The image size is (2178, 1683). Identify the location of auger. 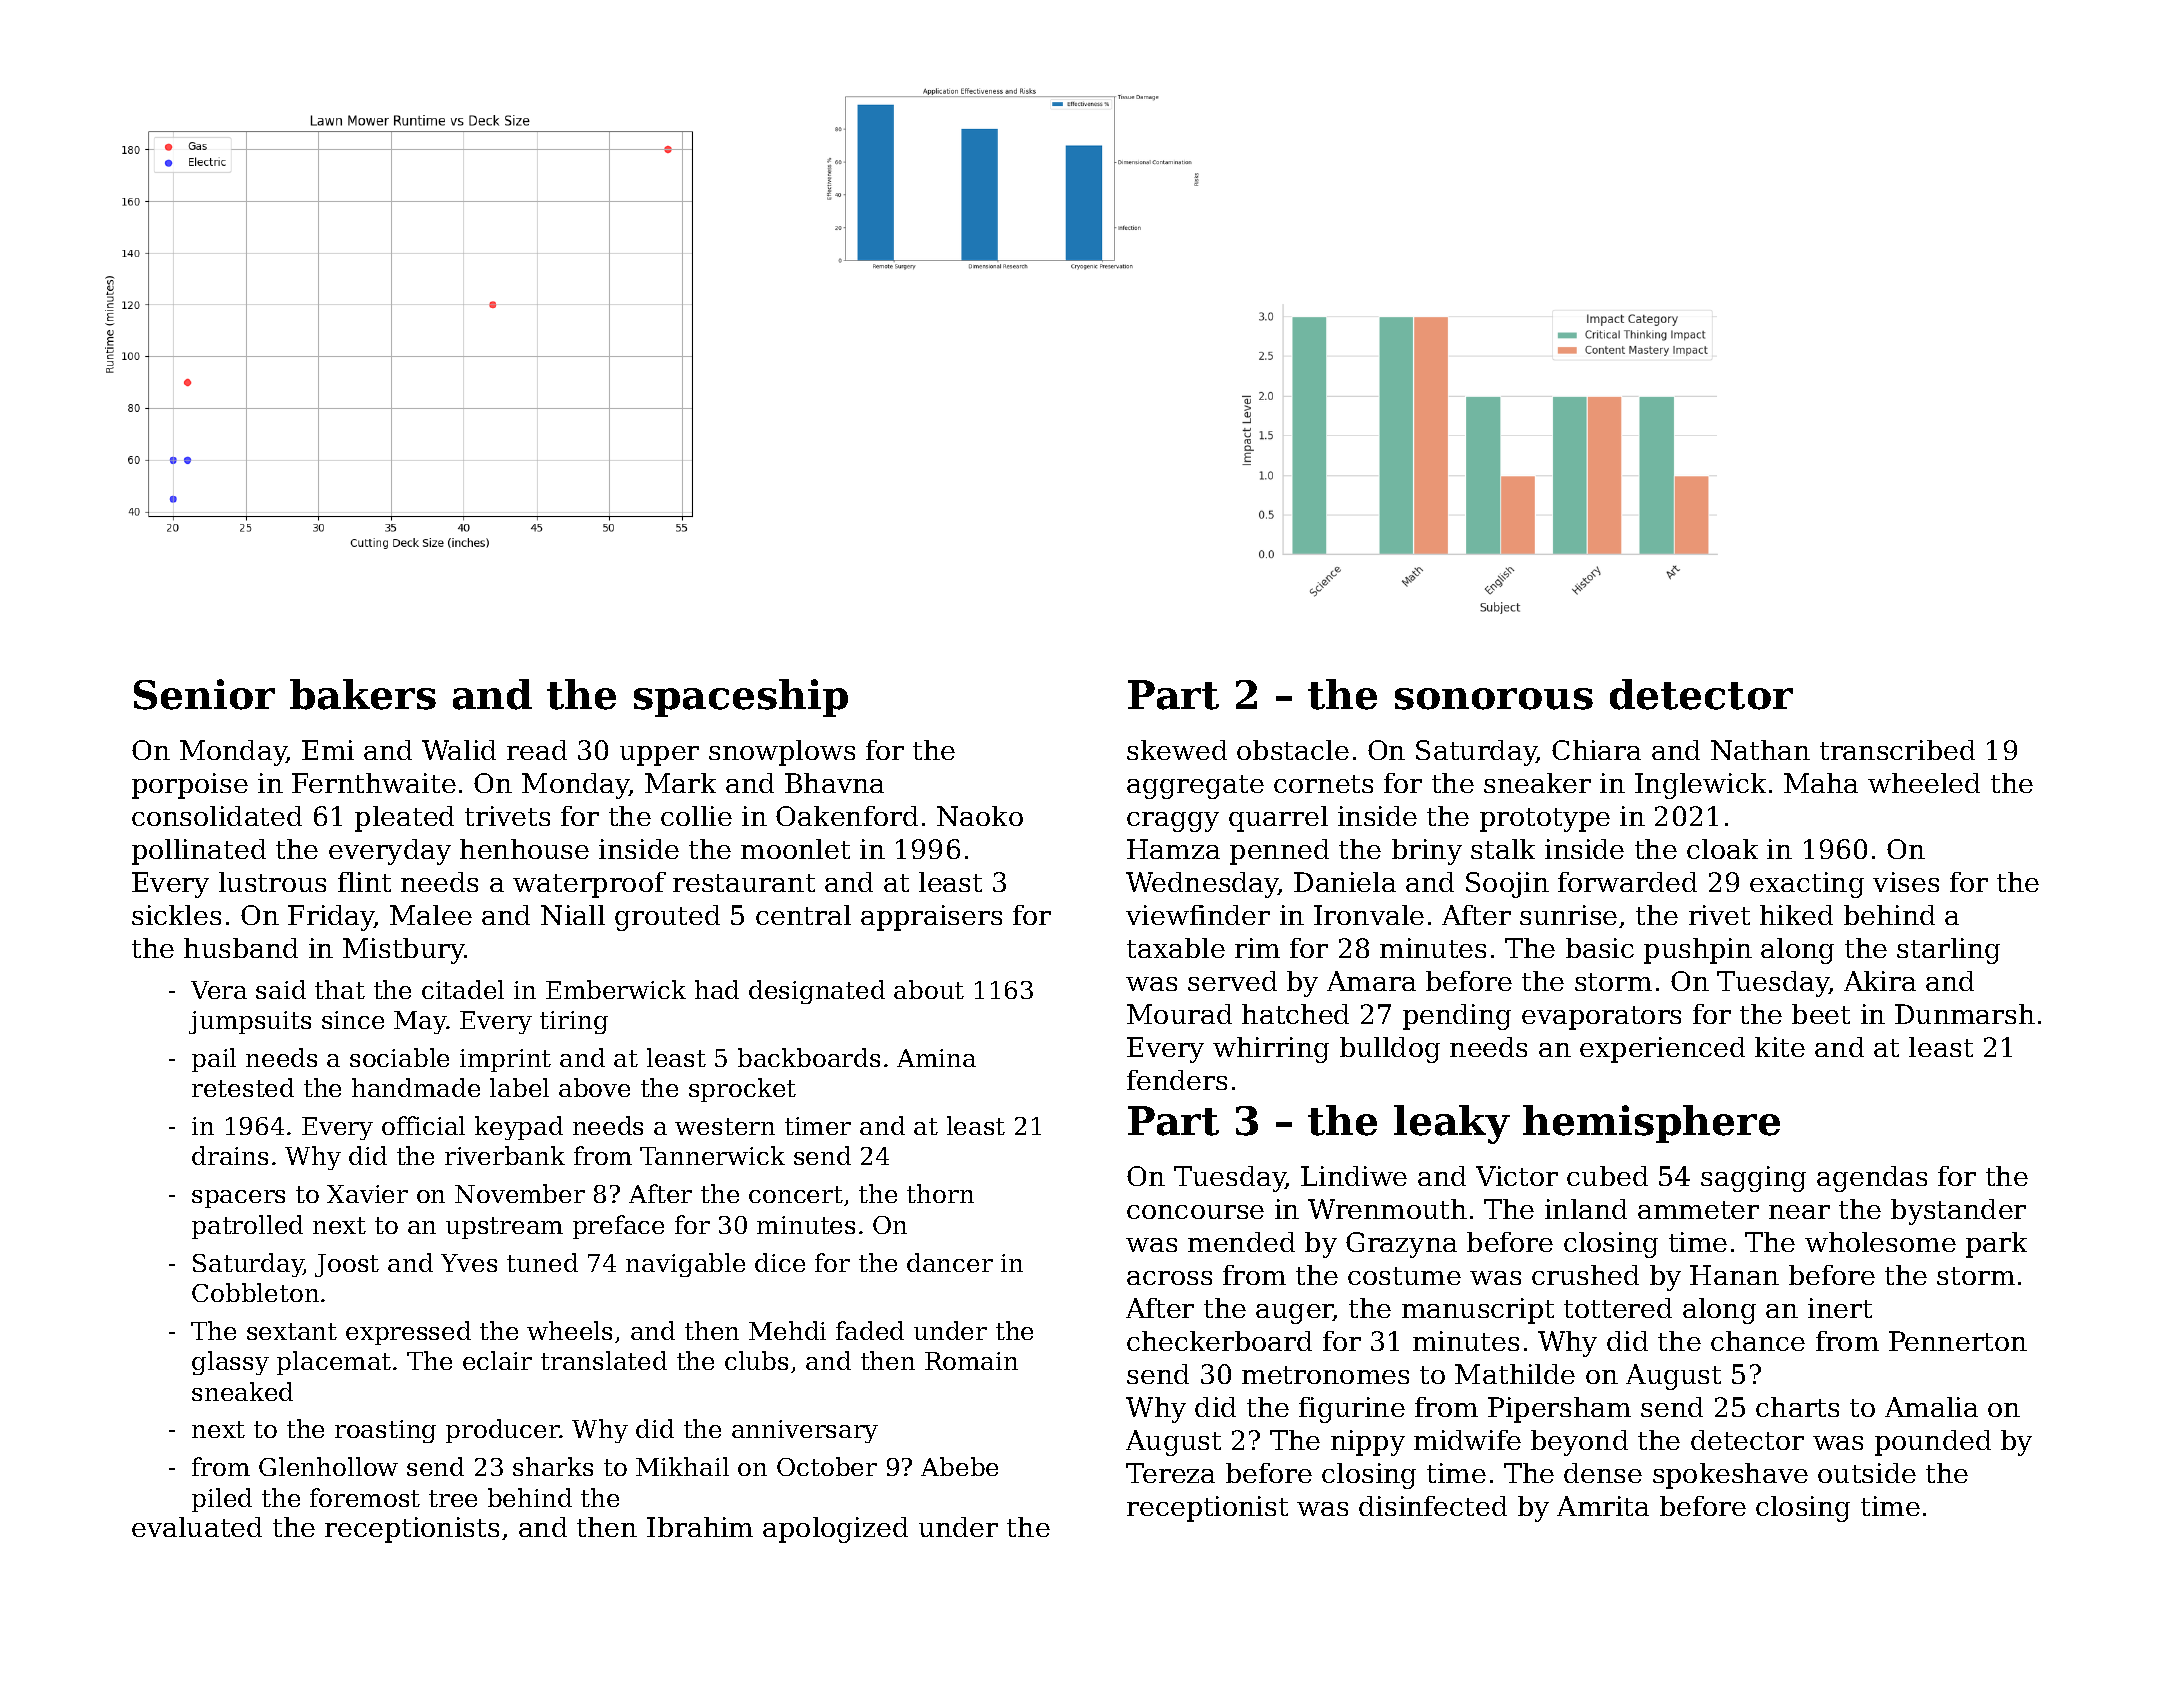
(1295, 1314).
